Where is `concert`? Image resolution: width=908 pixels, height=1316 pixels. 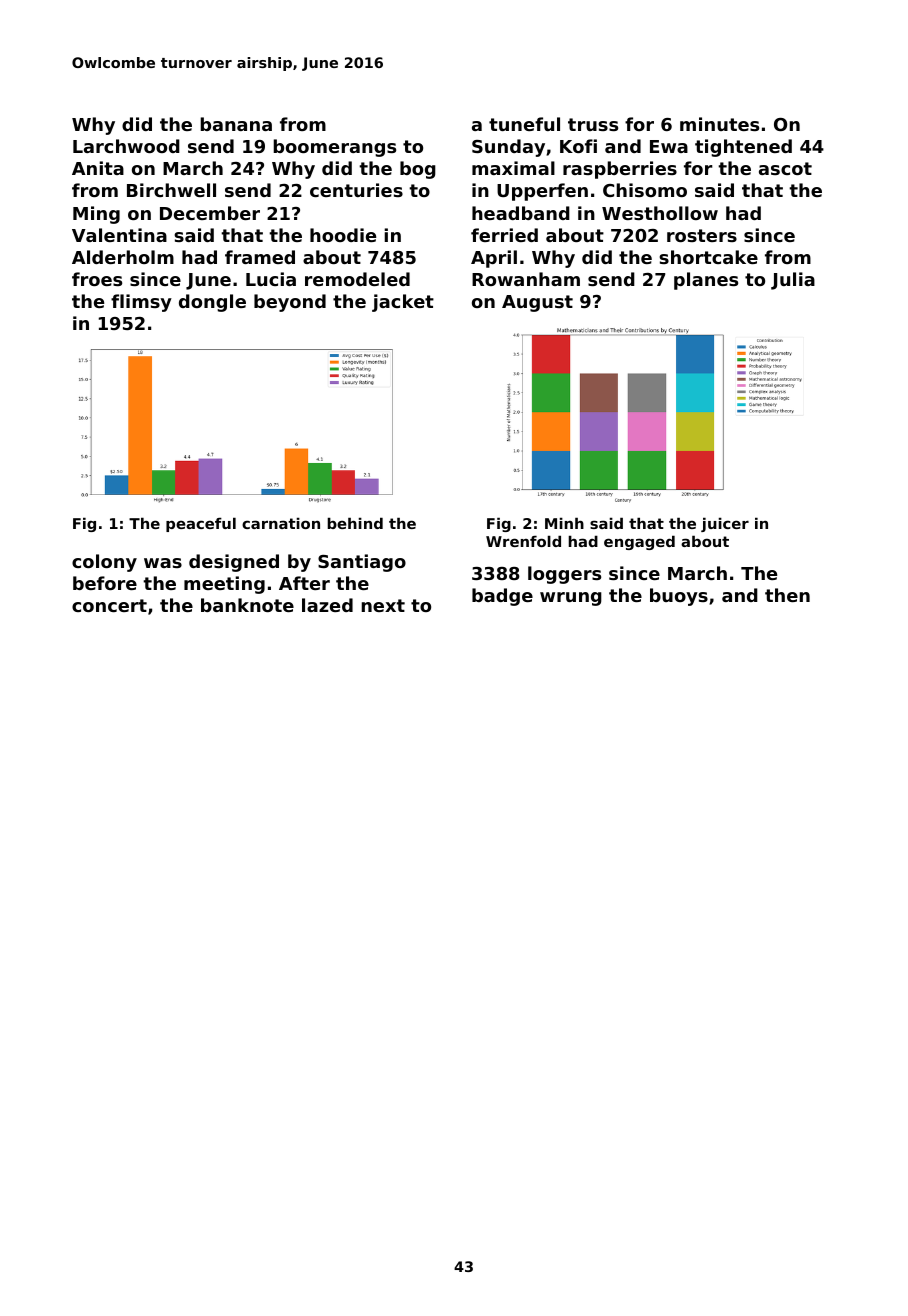
concert is located at coordinates (109, 605).
